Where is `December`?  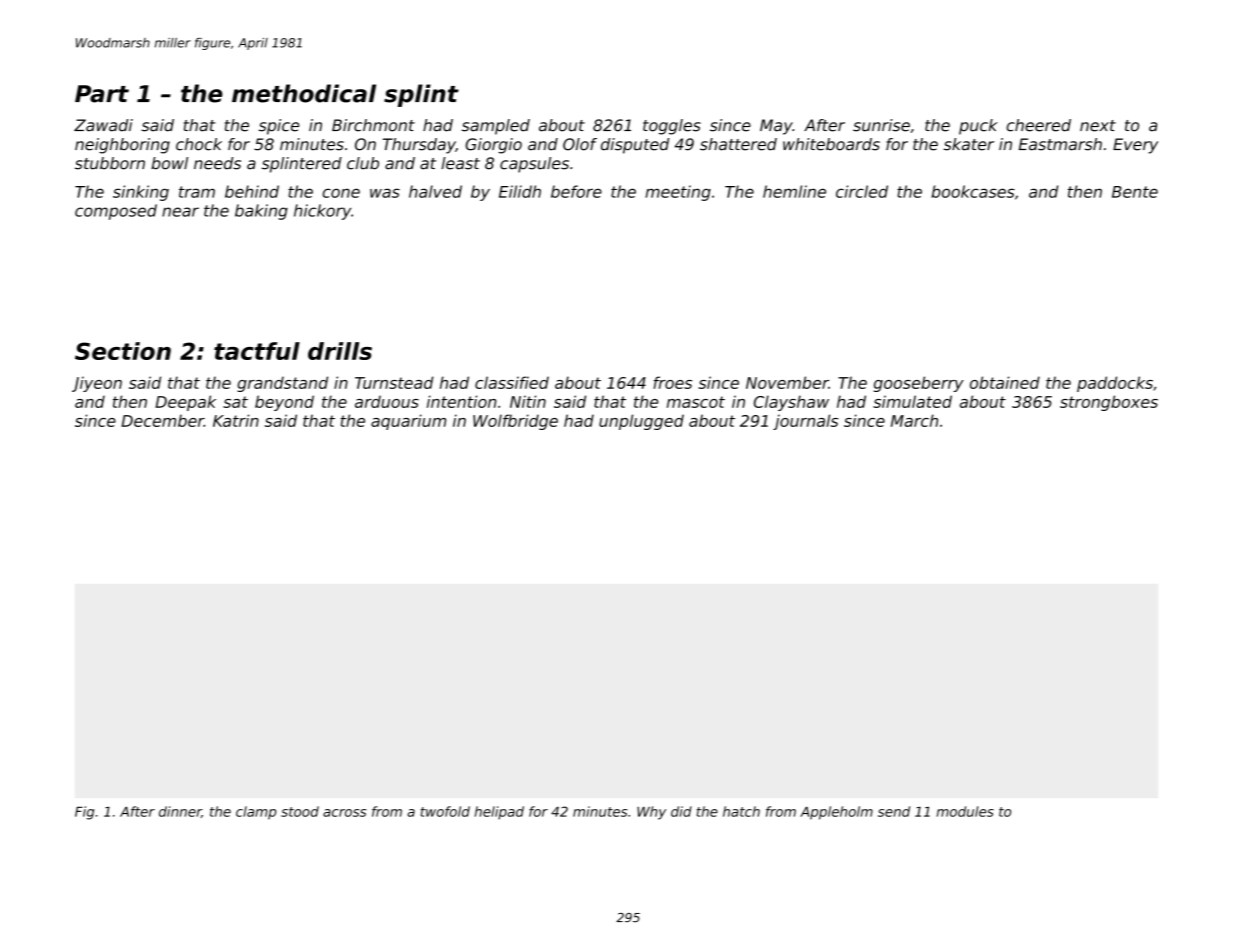
December is located at coordinates (162, 420).
